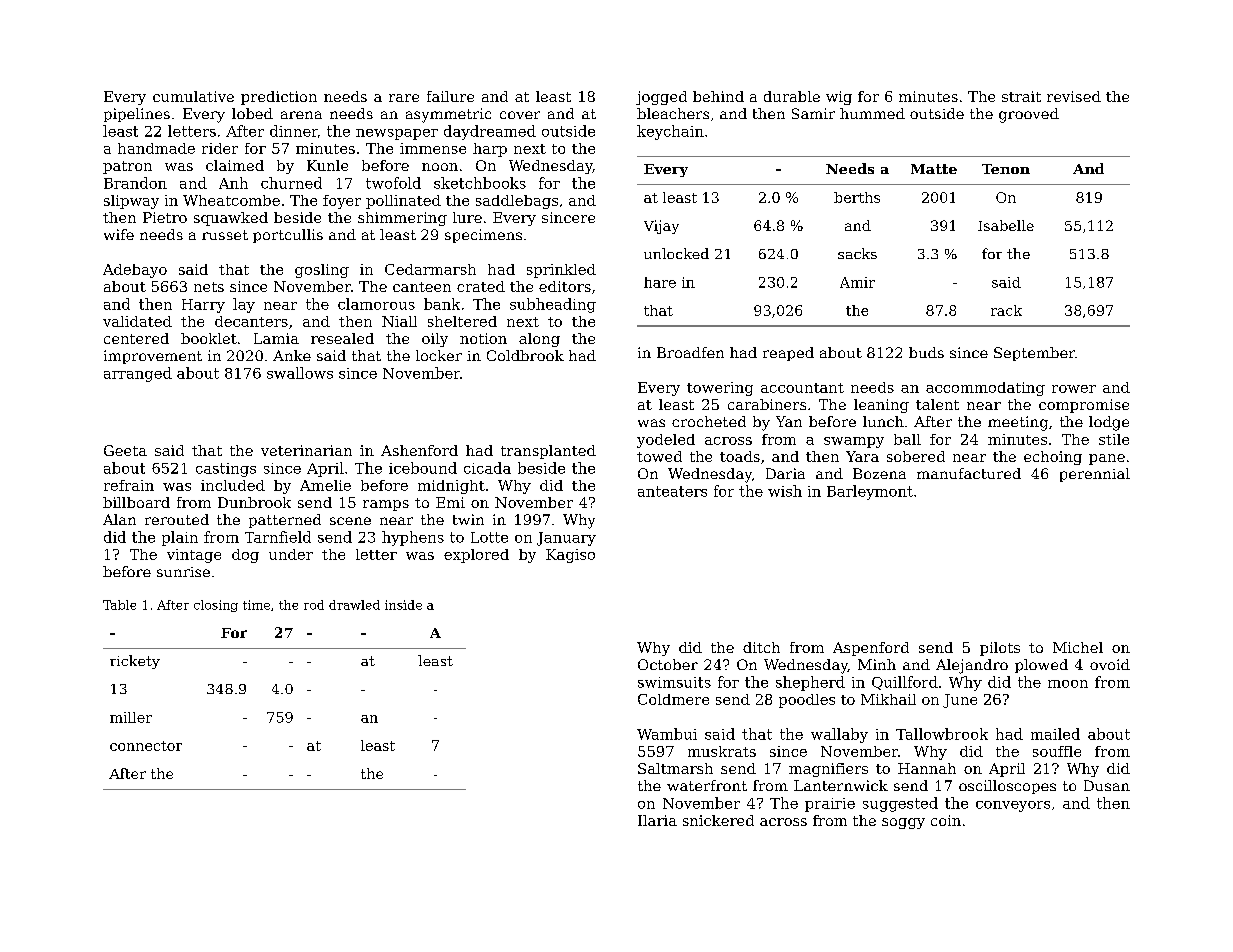  What do you see at coordinates (666, 441) in the screenshot?
I see `yodeled` at bounding box center [666, 441].
